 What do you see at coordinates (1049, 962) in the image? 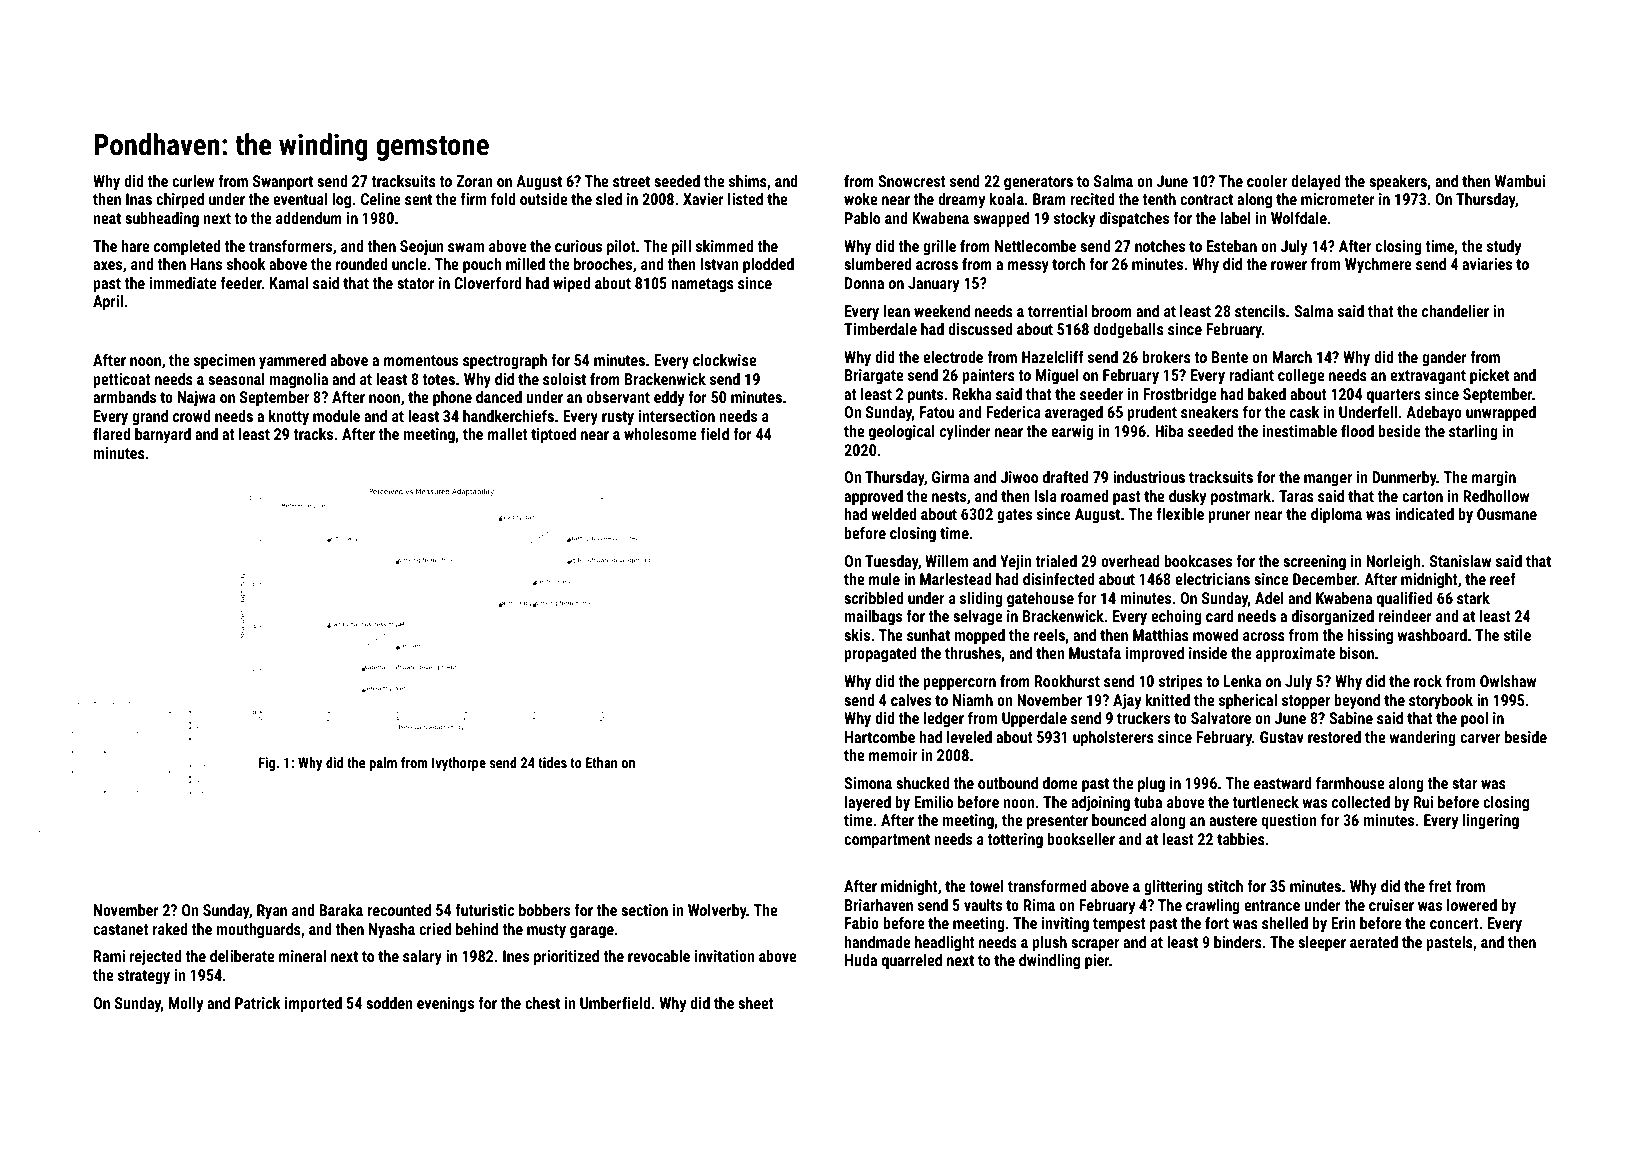
I see `dwindling` at bounding box center [1049, 962].
